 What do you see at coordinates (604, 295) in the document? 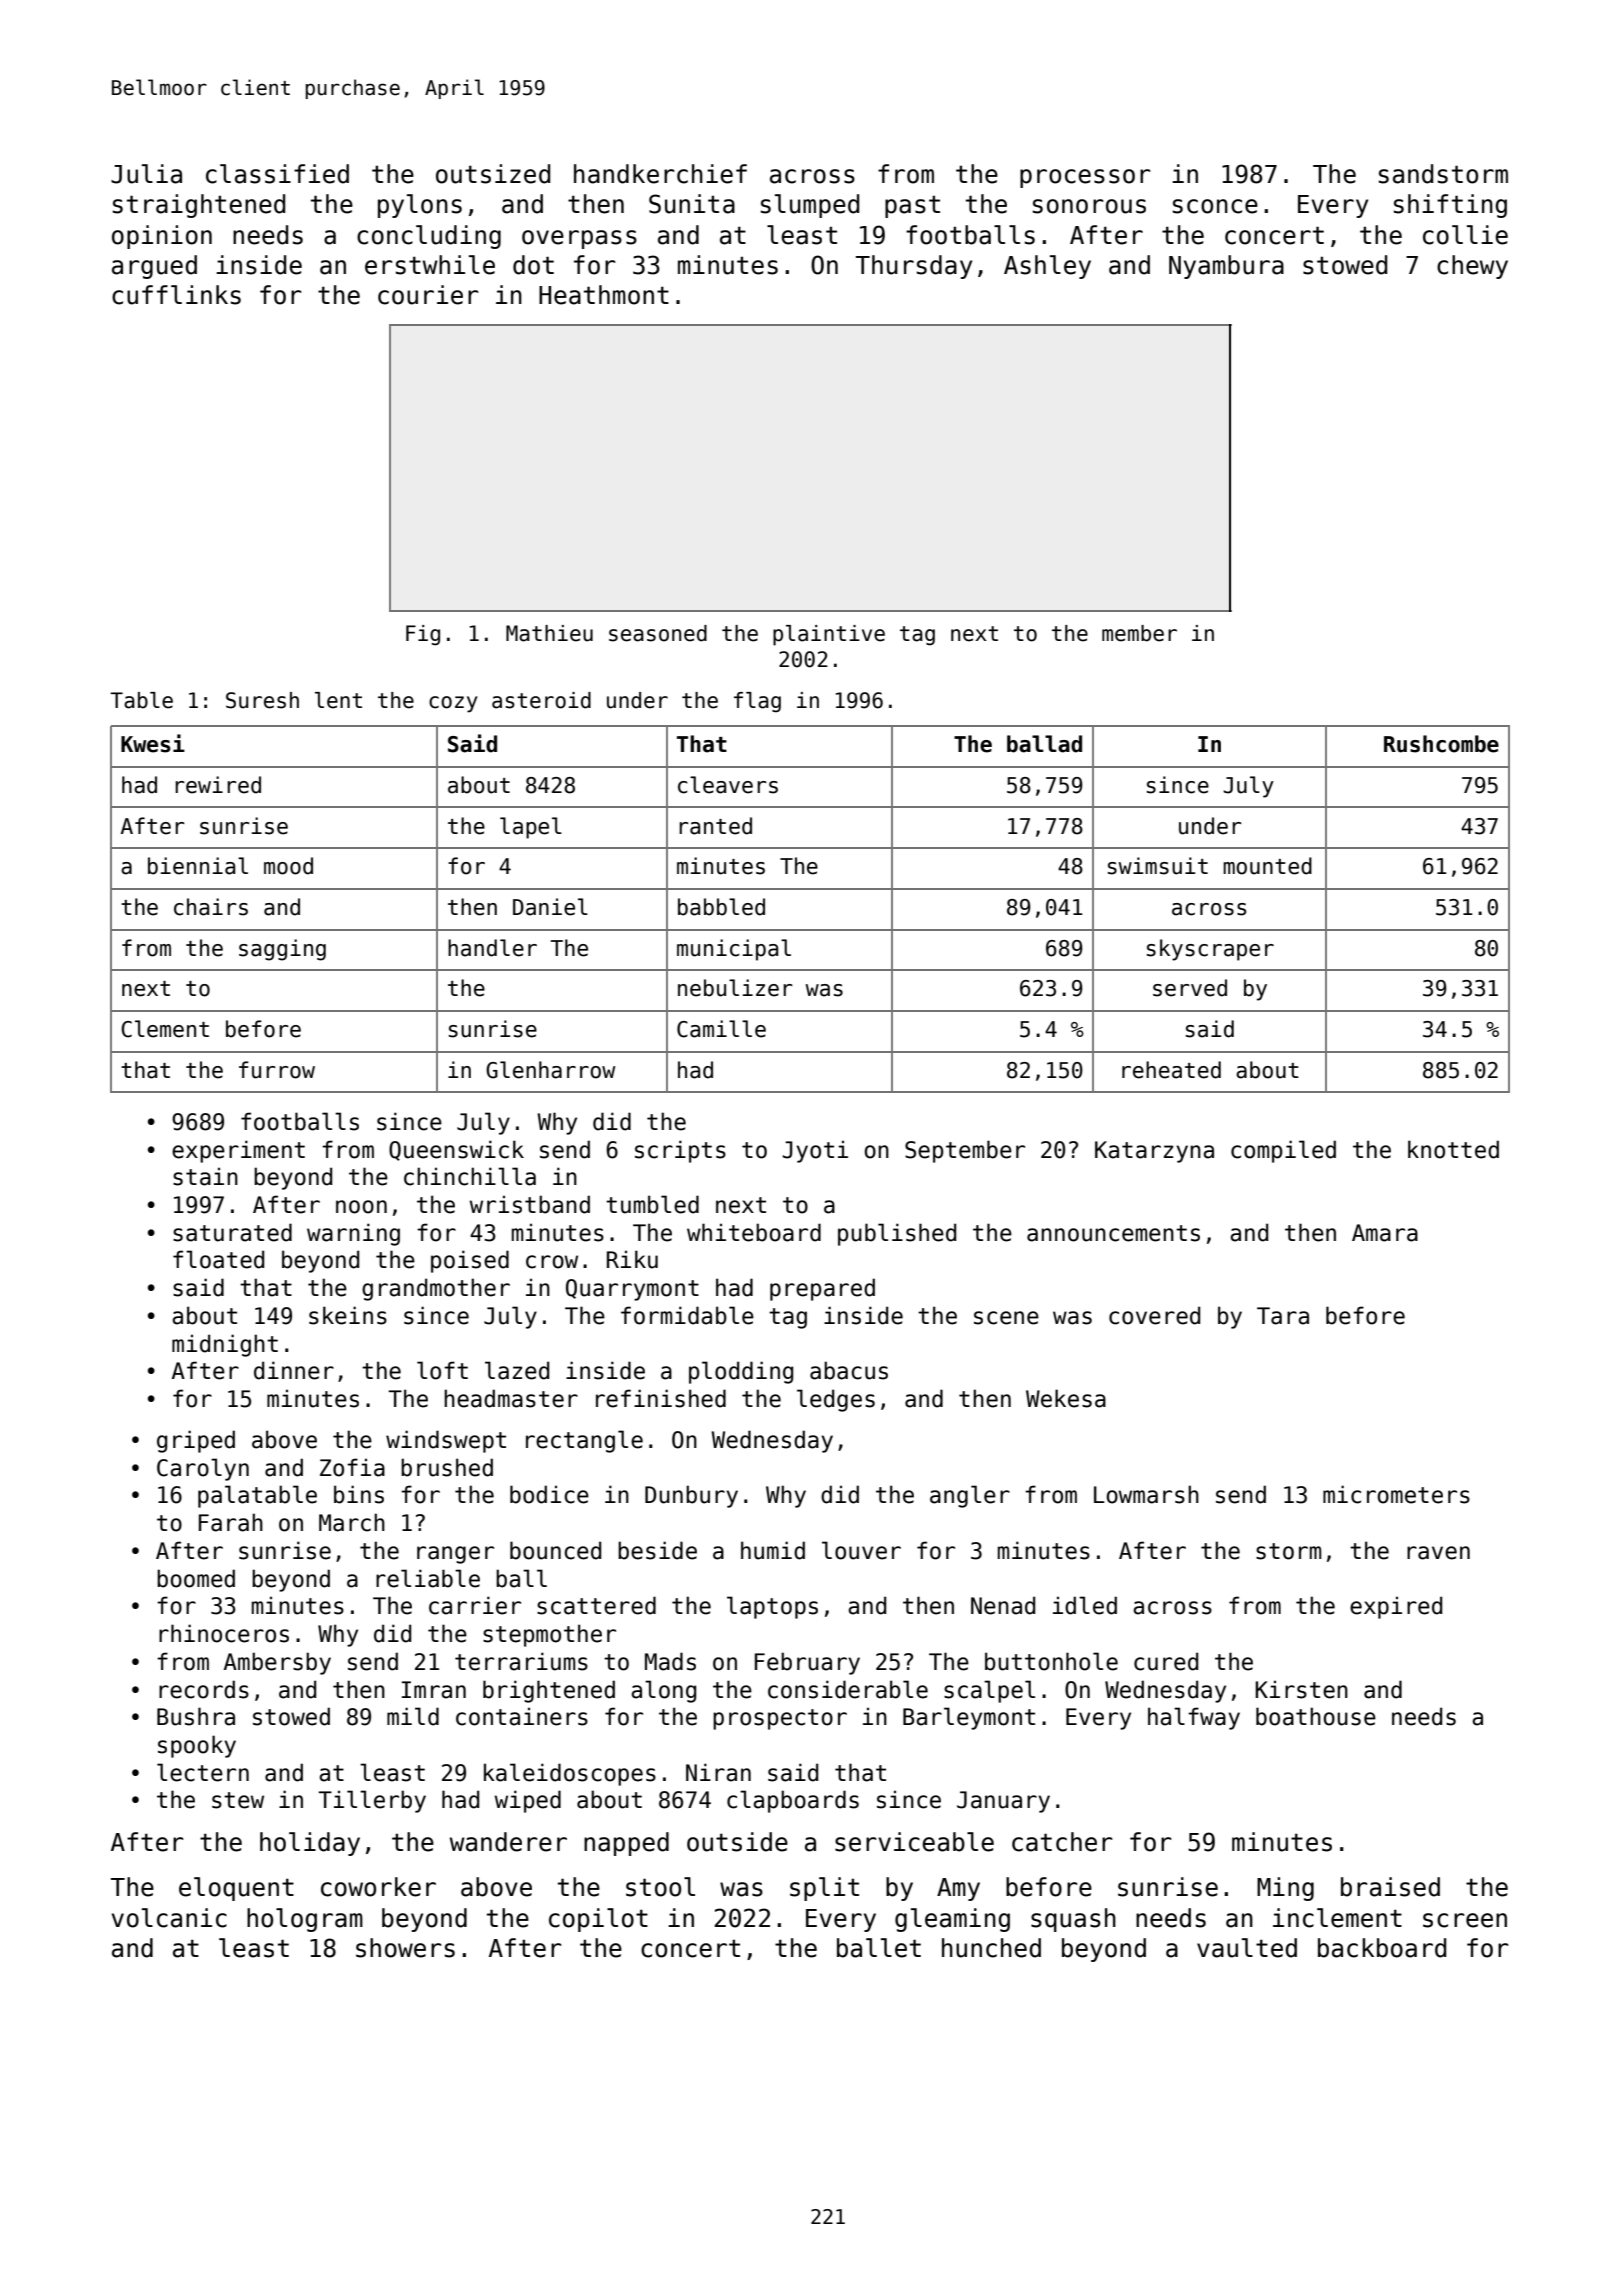
I see `Heathmont` at bounding box center [604, 295].
